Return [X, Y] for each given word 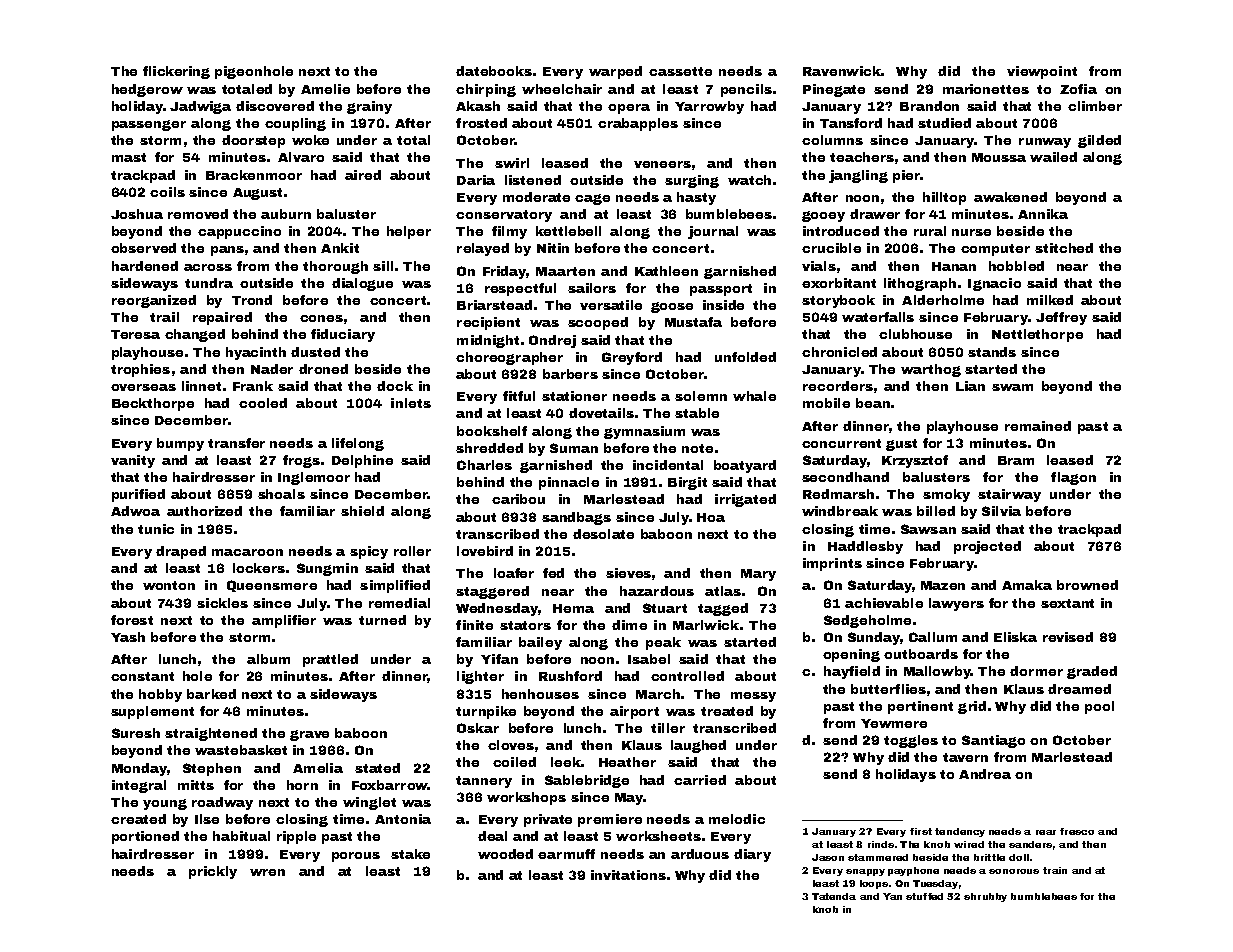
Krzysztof [915, 461]
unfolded [745, 357]
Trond [252, 300]
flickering [176, 72]
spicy [369, 552]
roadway [222, 803]
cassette [680, 71]
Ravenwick [842, 71]
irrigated [745, 500]
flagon [1073, 478]
